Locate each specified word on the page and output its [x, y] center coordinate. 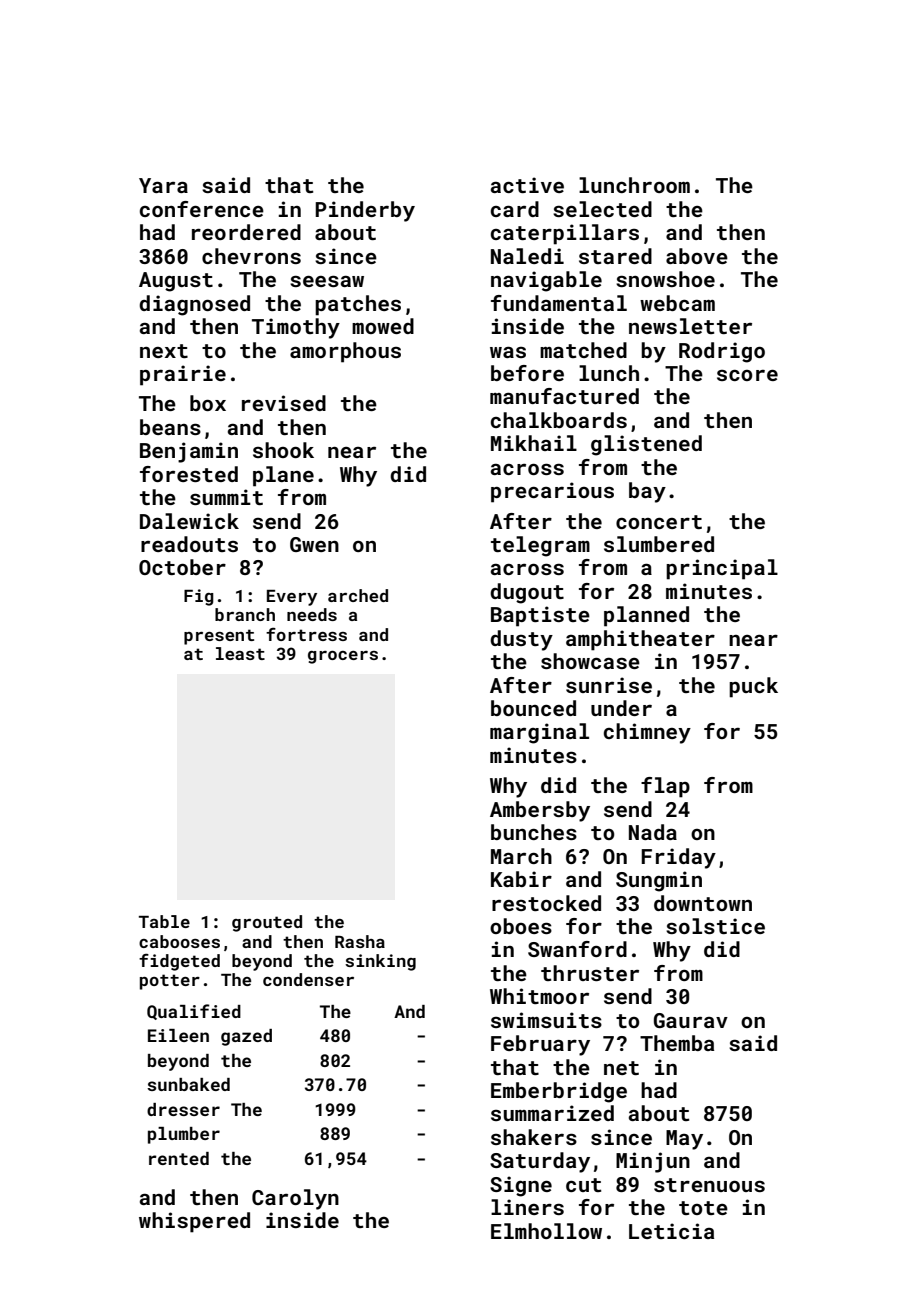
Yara [163, 185]
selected [602, 209]
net [621, 1068]
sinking [380, 962]
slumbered [659, 544]
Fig [199, 597]
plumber [184, 1135]
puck [753, 687]
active [527, 185]
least [240, 653]
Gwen [314, 544]
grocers [343, 657]
